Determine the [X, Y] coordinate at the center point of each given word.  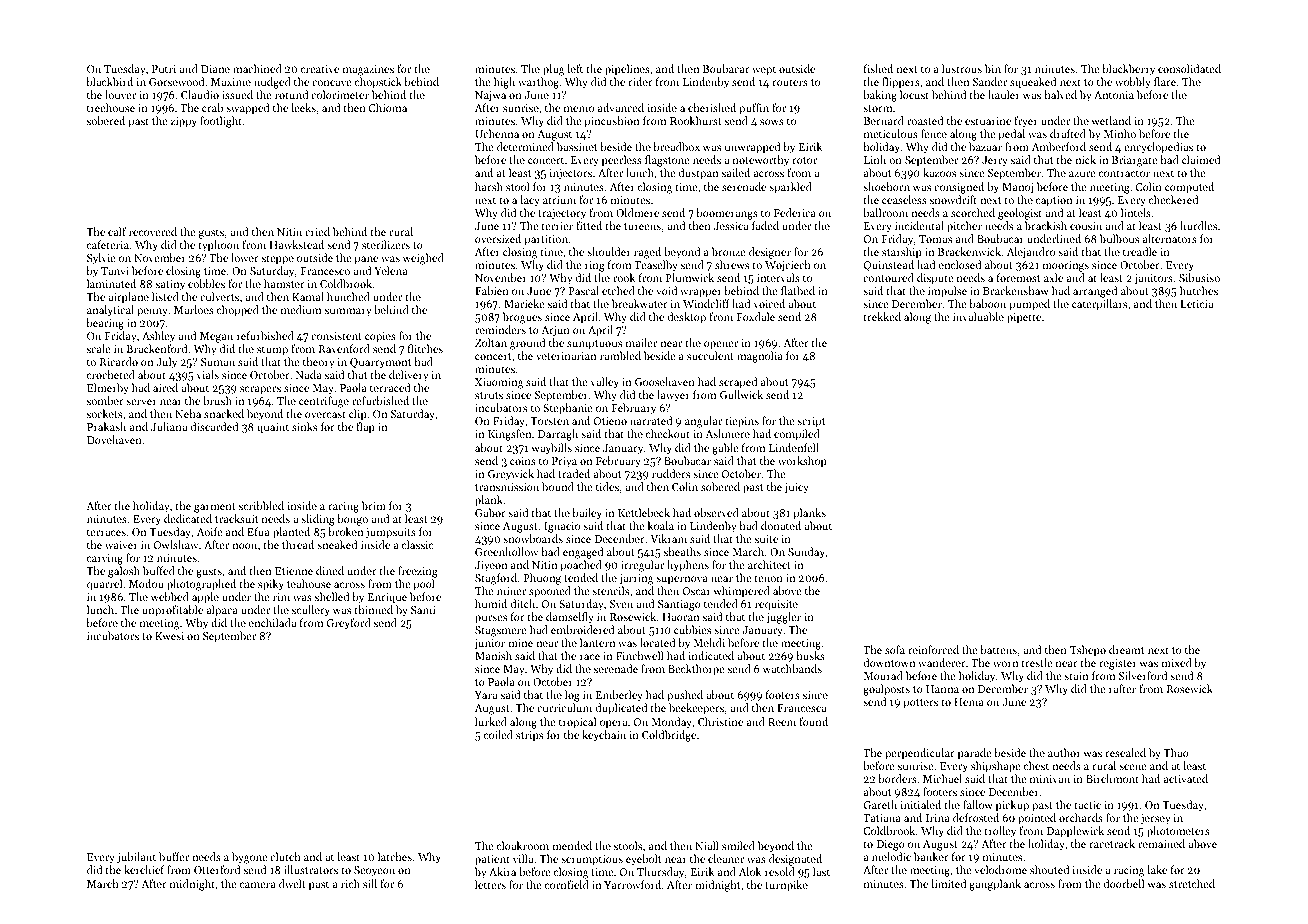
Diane [215, 69]
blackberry [1128, 70]
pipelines [627, 70]
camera [258, 885]
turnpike [786, 886]
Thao [1176, 752]
